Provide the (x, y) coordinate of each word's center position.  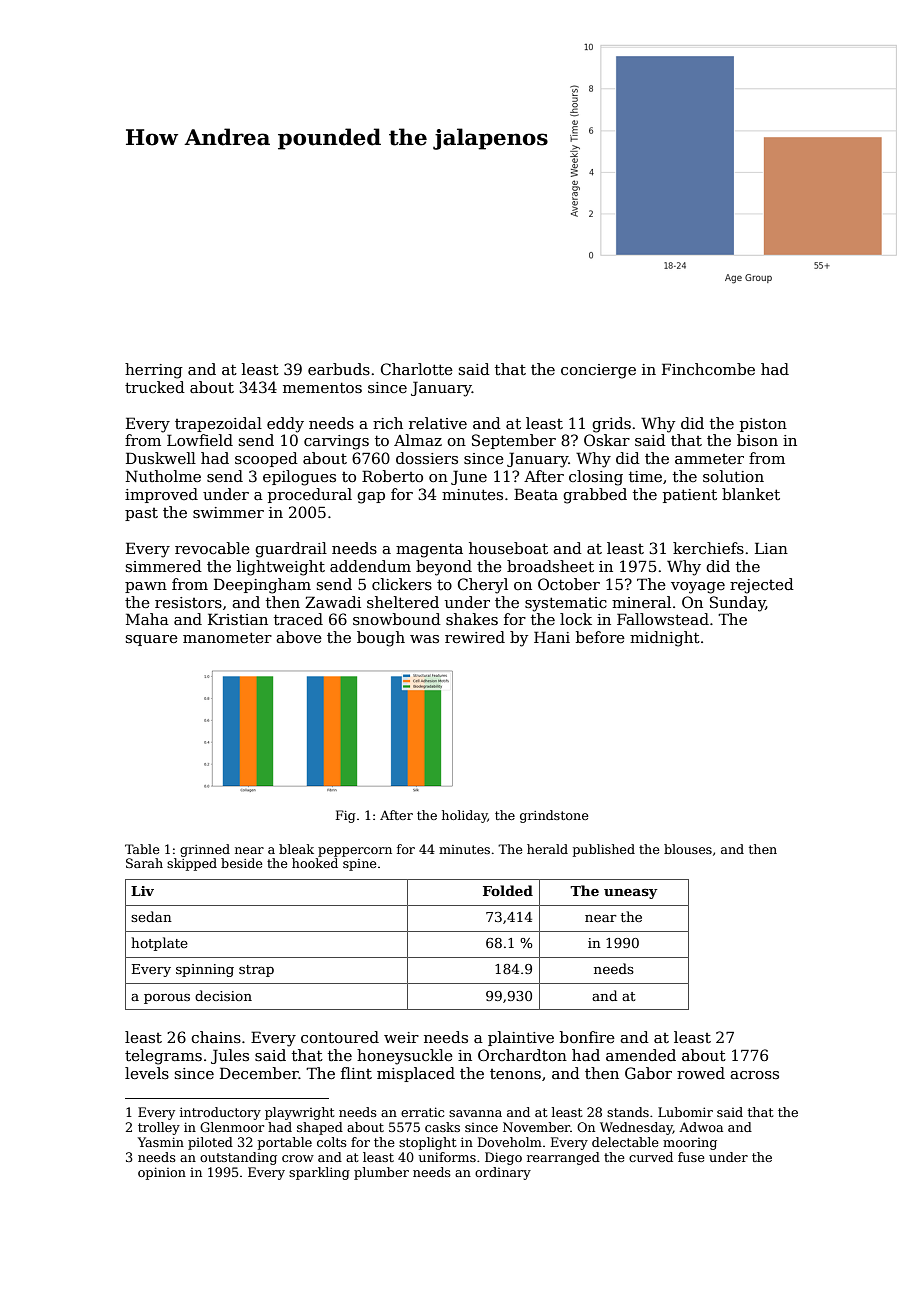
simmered (164, 566)
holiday (465, 816)
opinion (162, 1173)
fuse (691, 1157)
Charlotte (417, 369)
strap (256, 971)
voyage (698, 588)
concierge (598, 371)
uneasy (631, 894)
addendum (370, 566)
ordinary (503, 1173)
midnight (665, 639)
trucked (155, 387)
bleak (296, 849)
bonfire (587, 1037)
